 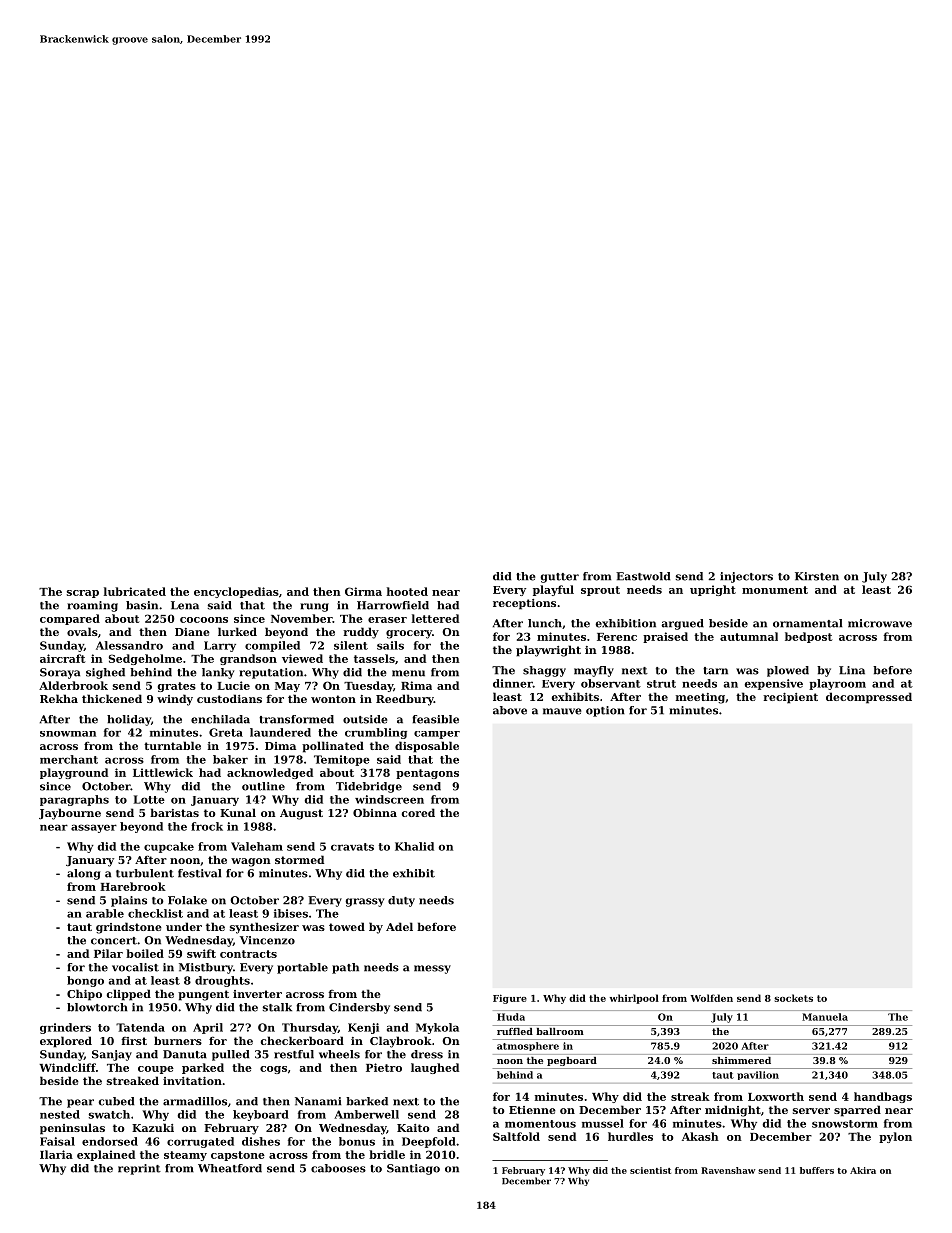 What do you see at coordinates (230, 1168) in the document?
I see `Wheatford` at bounding box center [230, 1168].
